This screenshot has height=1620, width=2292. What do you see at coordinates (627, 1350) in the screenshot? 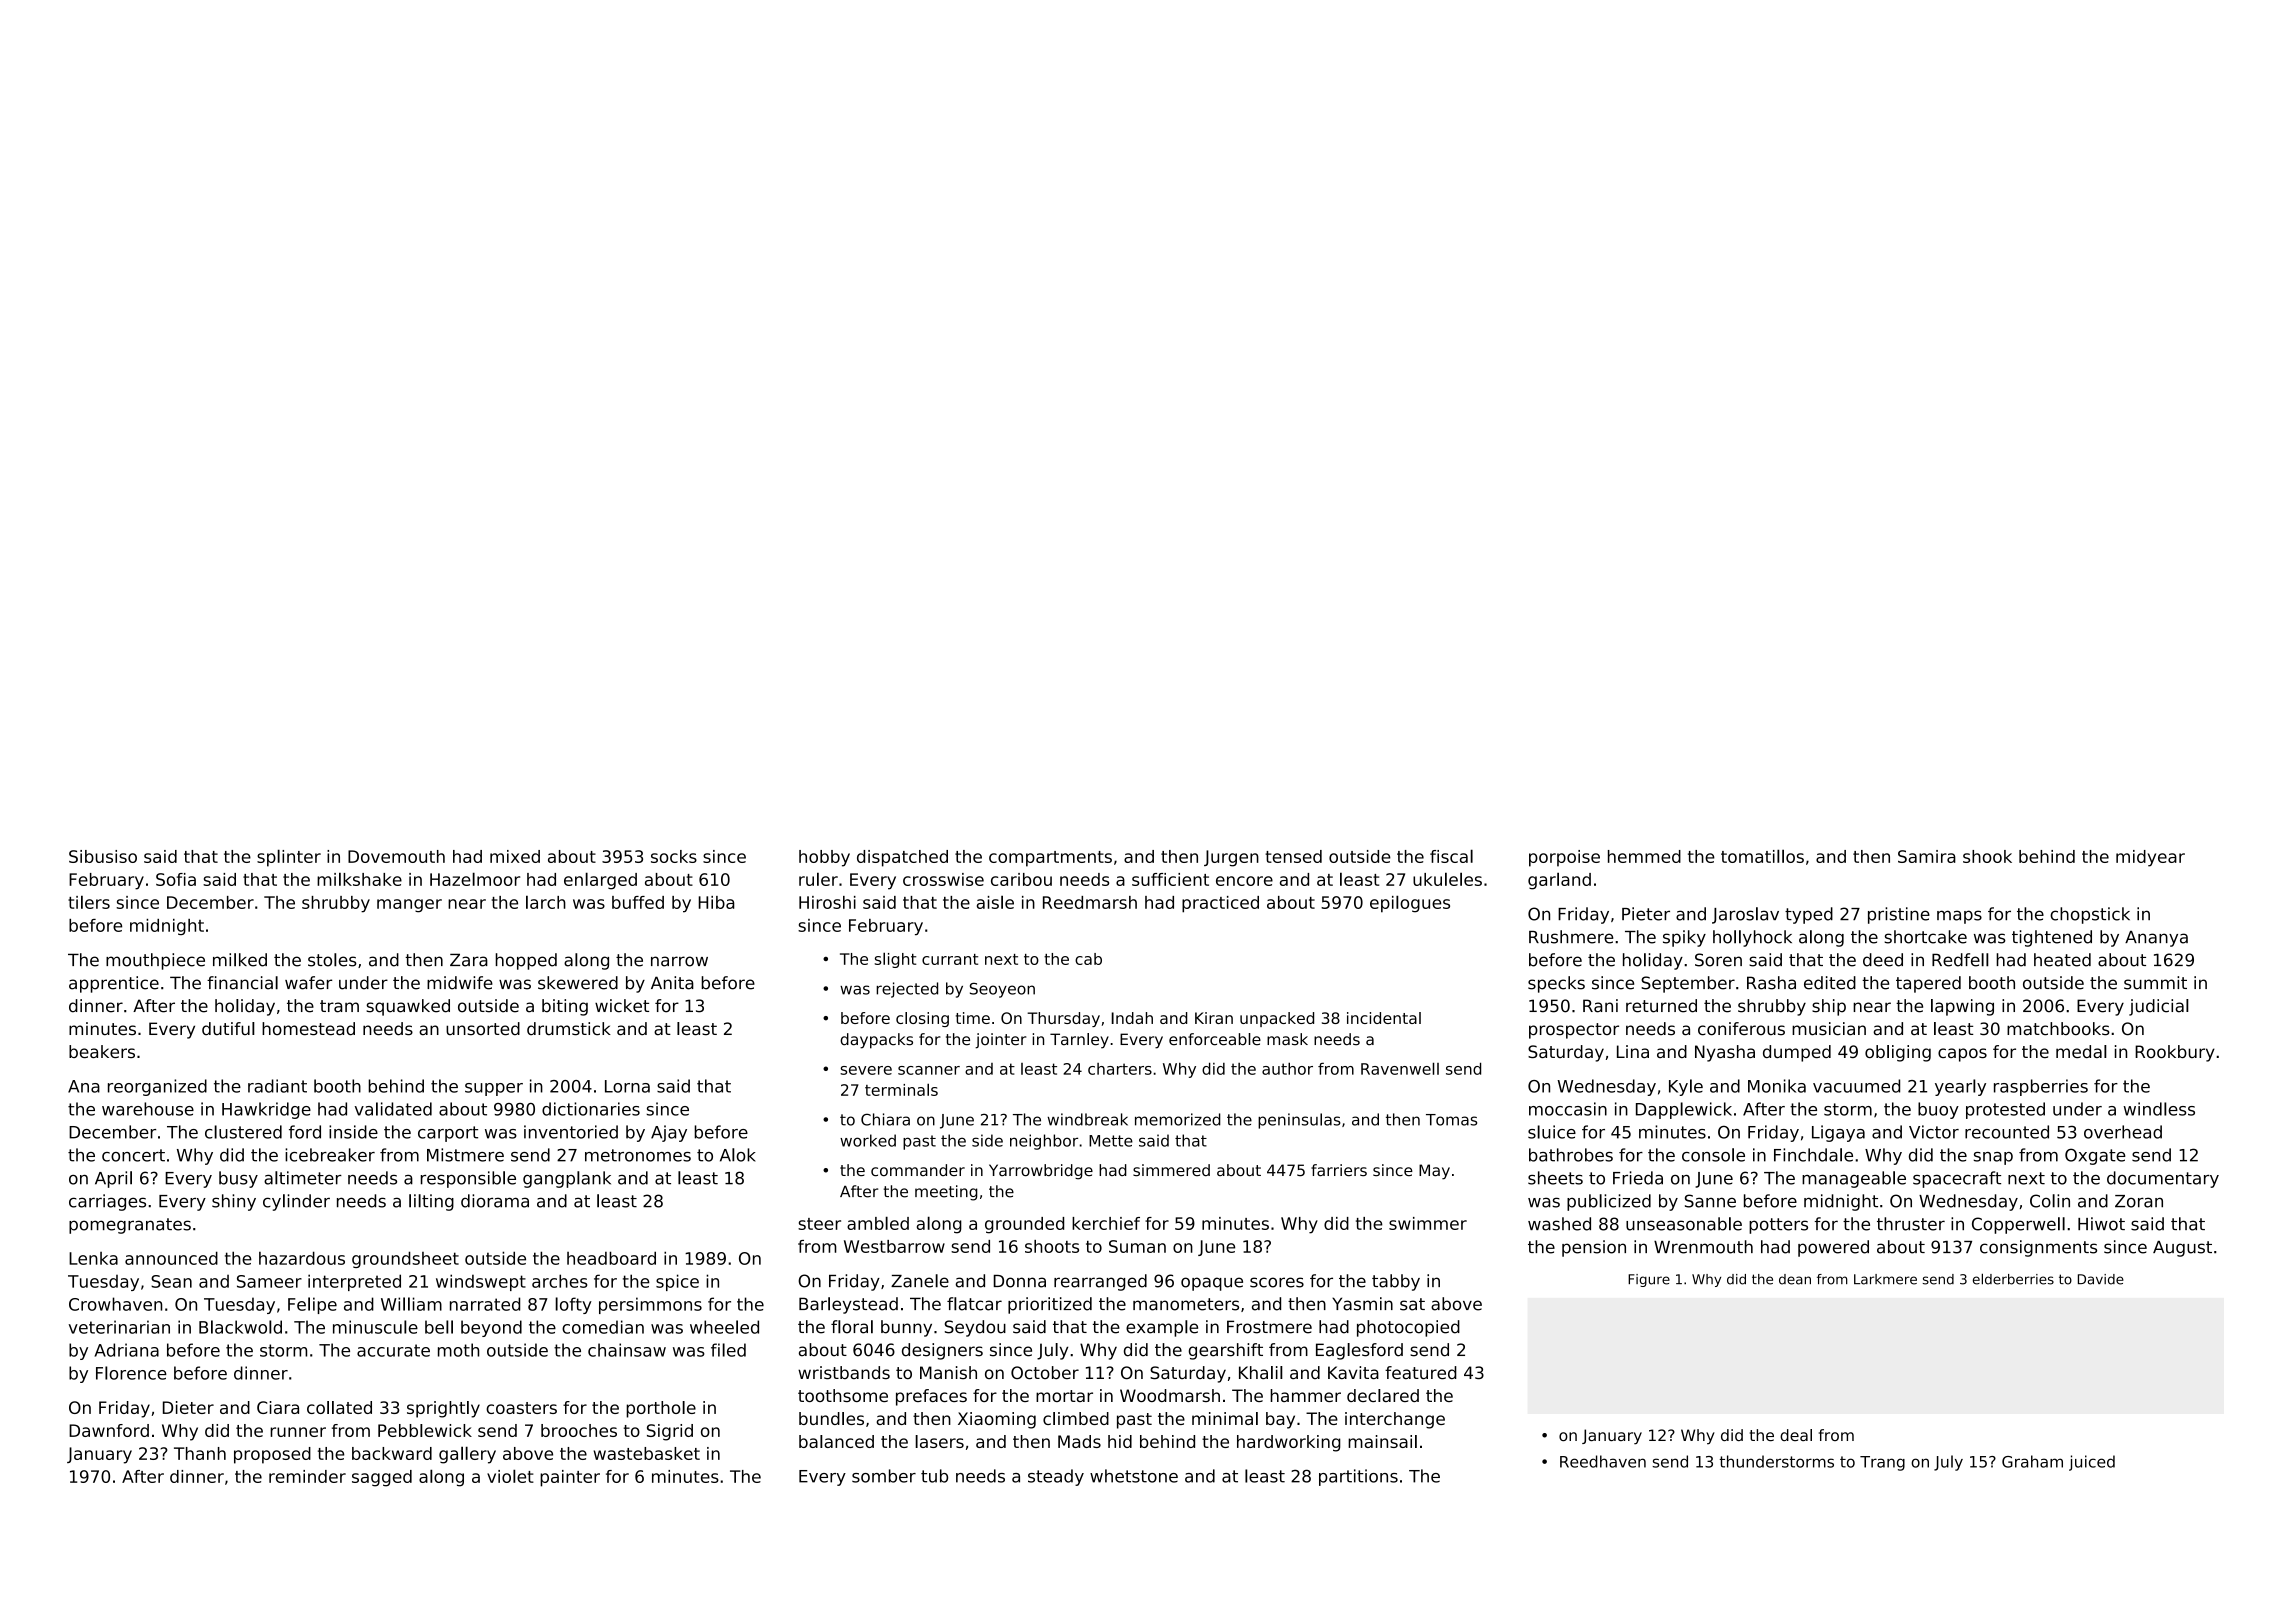
I see `chainsaw` at bounding box center [627, 1350].
